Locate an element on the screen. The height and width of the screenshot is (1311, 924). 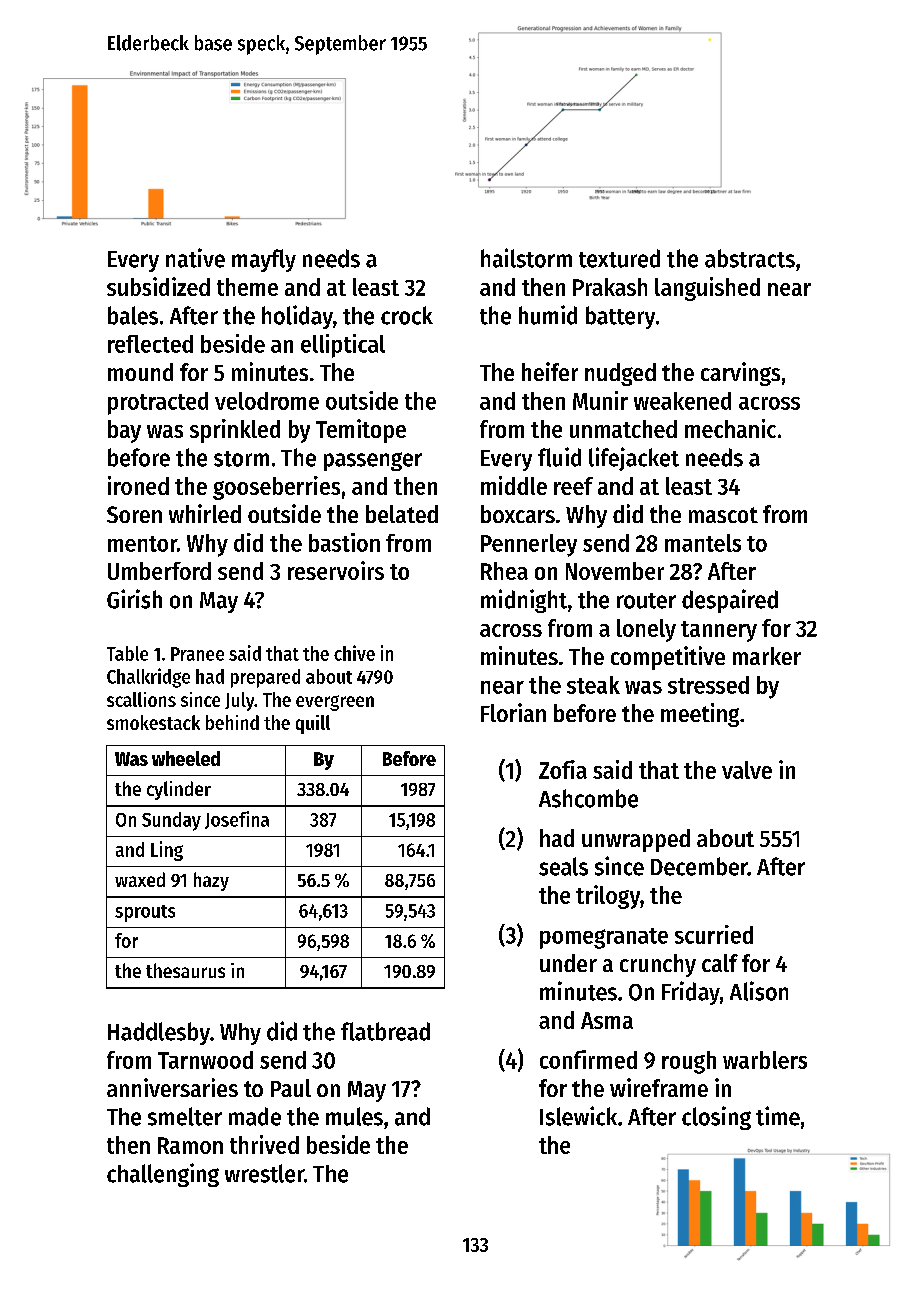
midnight is located at coordinates (524, 601).
